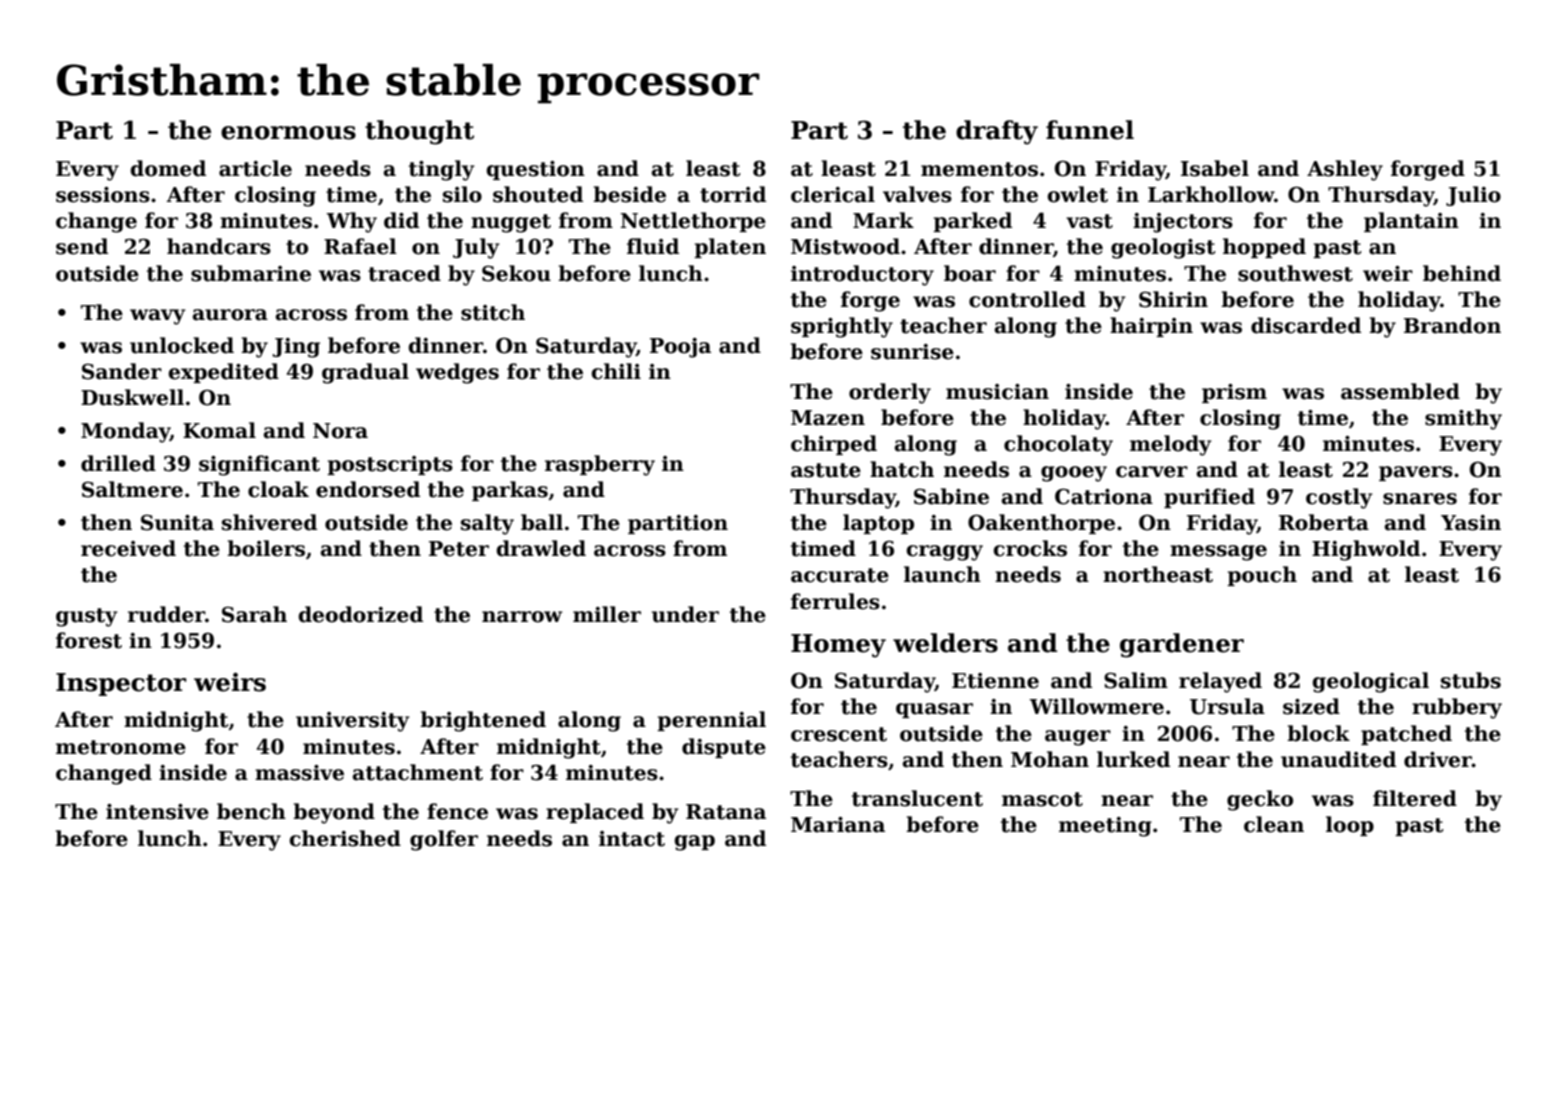 This image has height=1101, width=1557. What do you see at coordinates (168, 168) in the image?
I see `domed` at bounding box center [168, 168].
